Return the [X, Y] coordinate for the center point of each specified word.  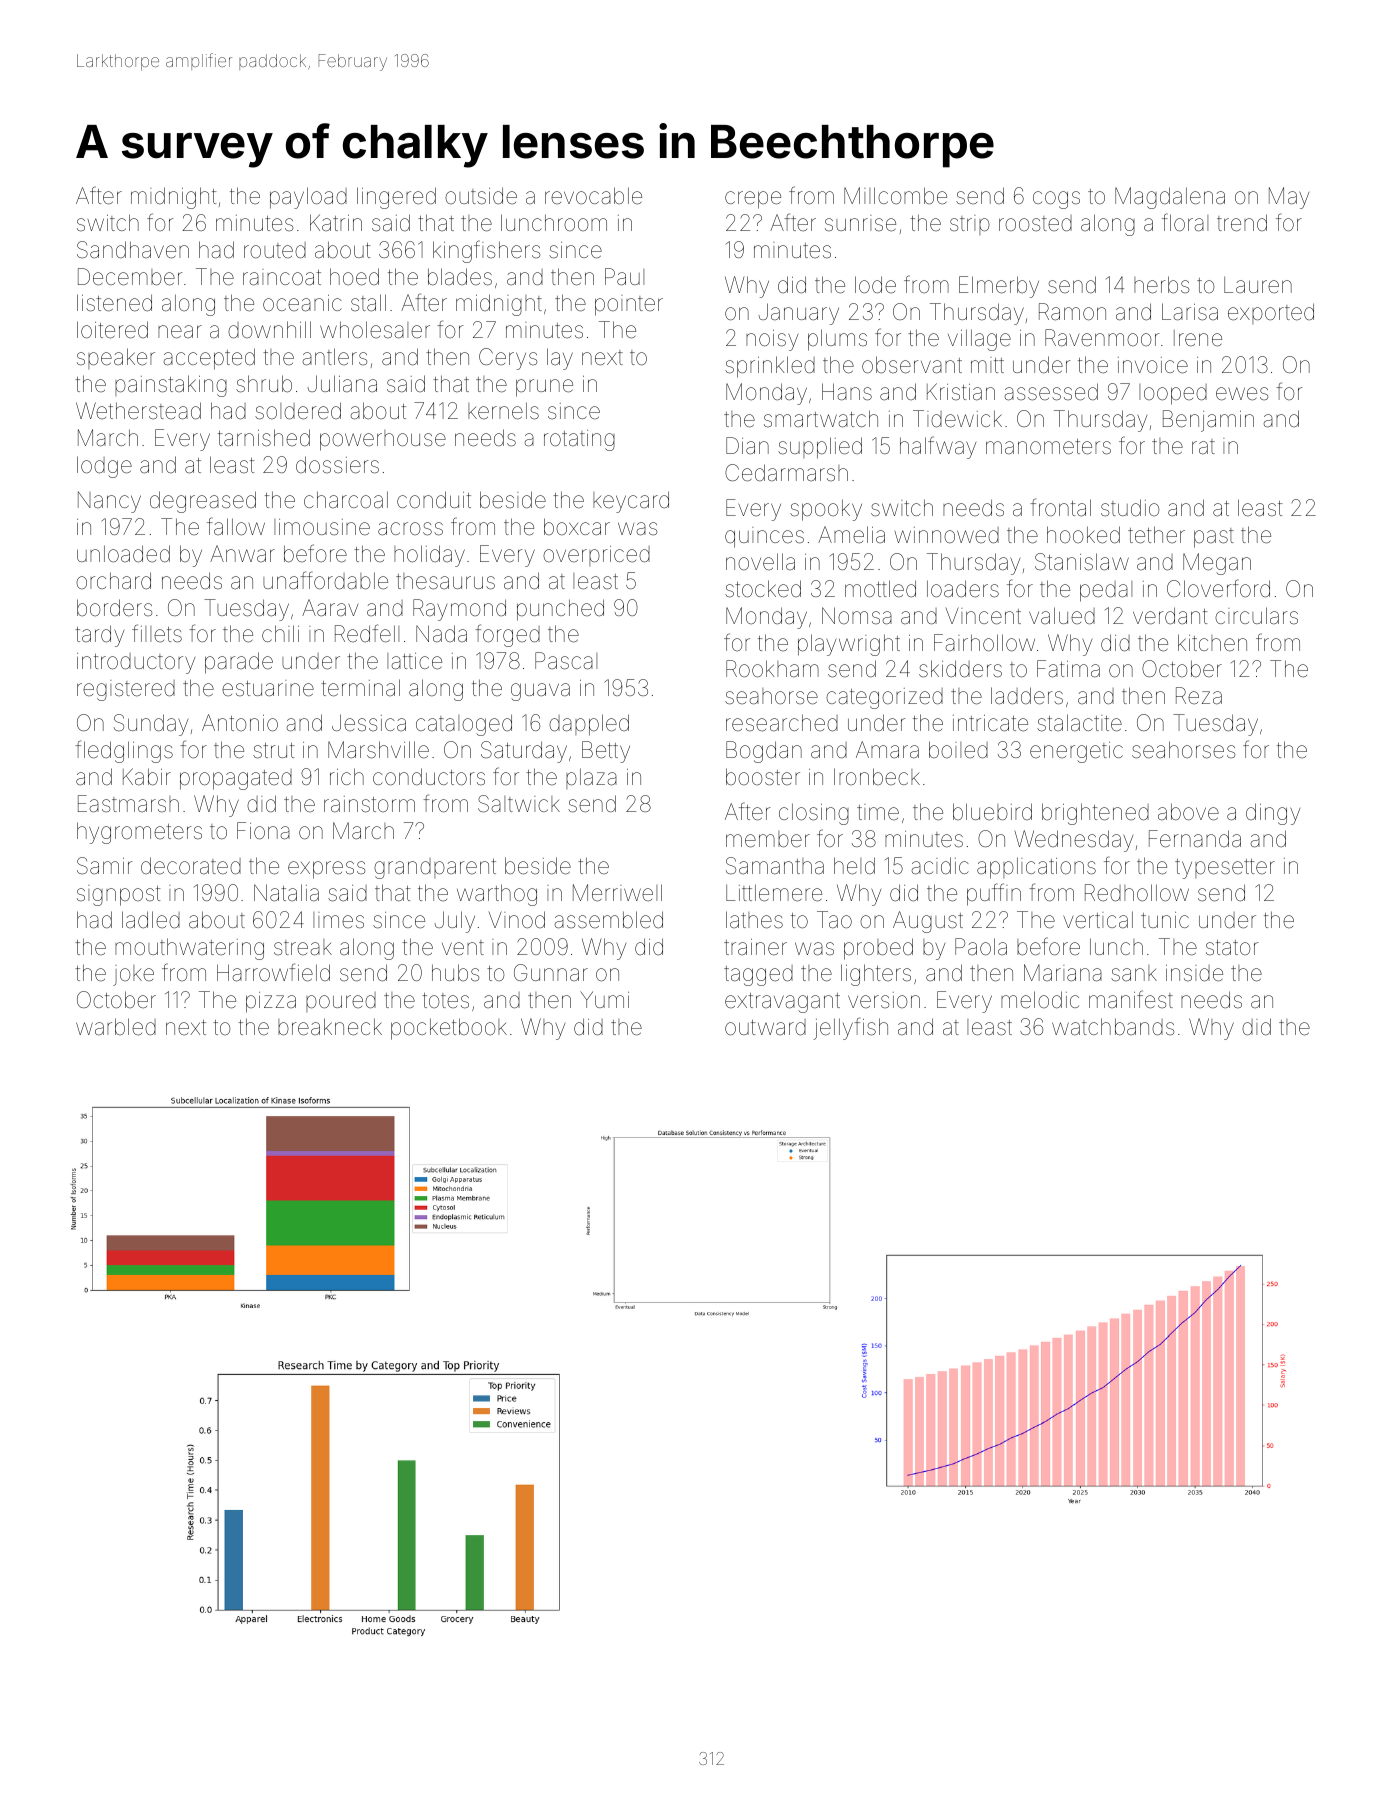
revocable [593, 196]
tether [1156, 535]
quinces [764, 537]
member [768, 839]
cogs [1056, 200]
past [1214, 538]
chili [280, 633]
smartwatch [821, 419]
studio [1130, 507]
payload [308, 198]
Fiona [263, 831]
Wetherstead [138, 411]
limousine [322, 527]
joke [133, 975]
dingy [1273, 814]
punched [560, 610]
